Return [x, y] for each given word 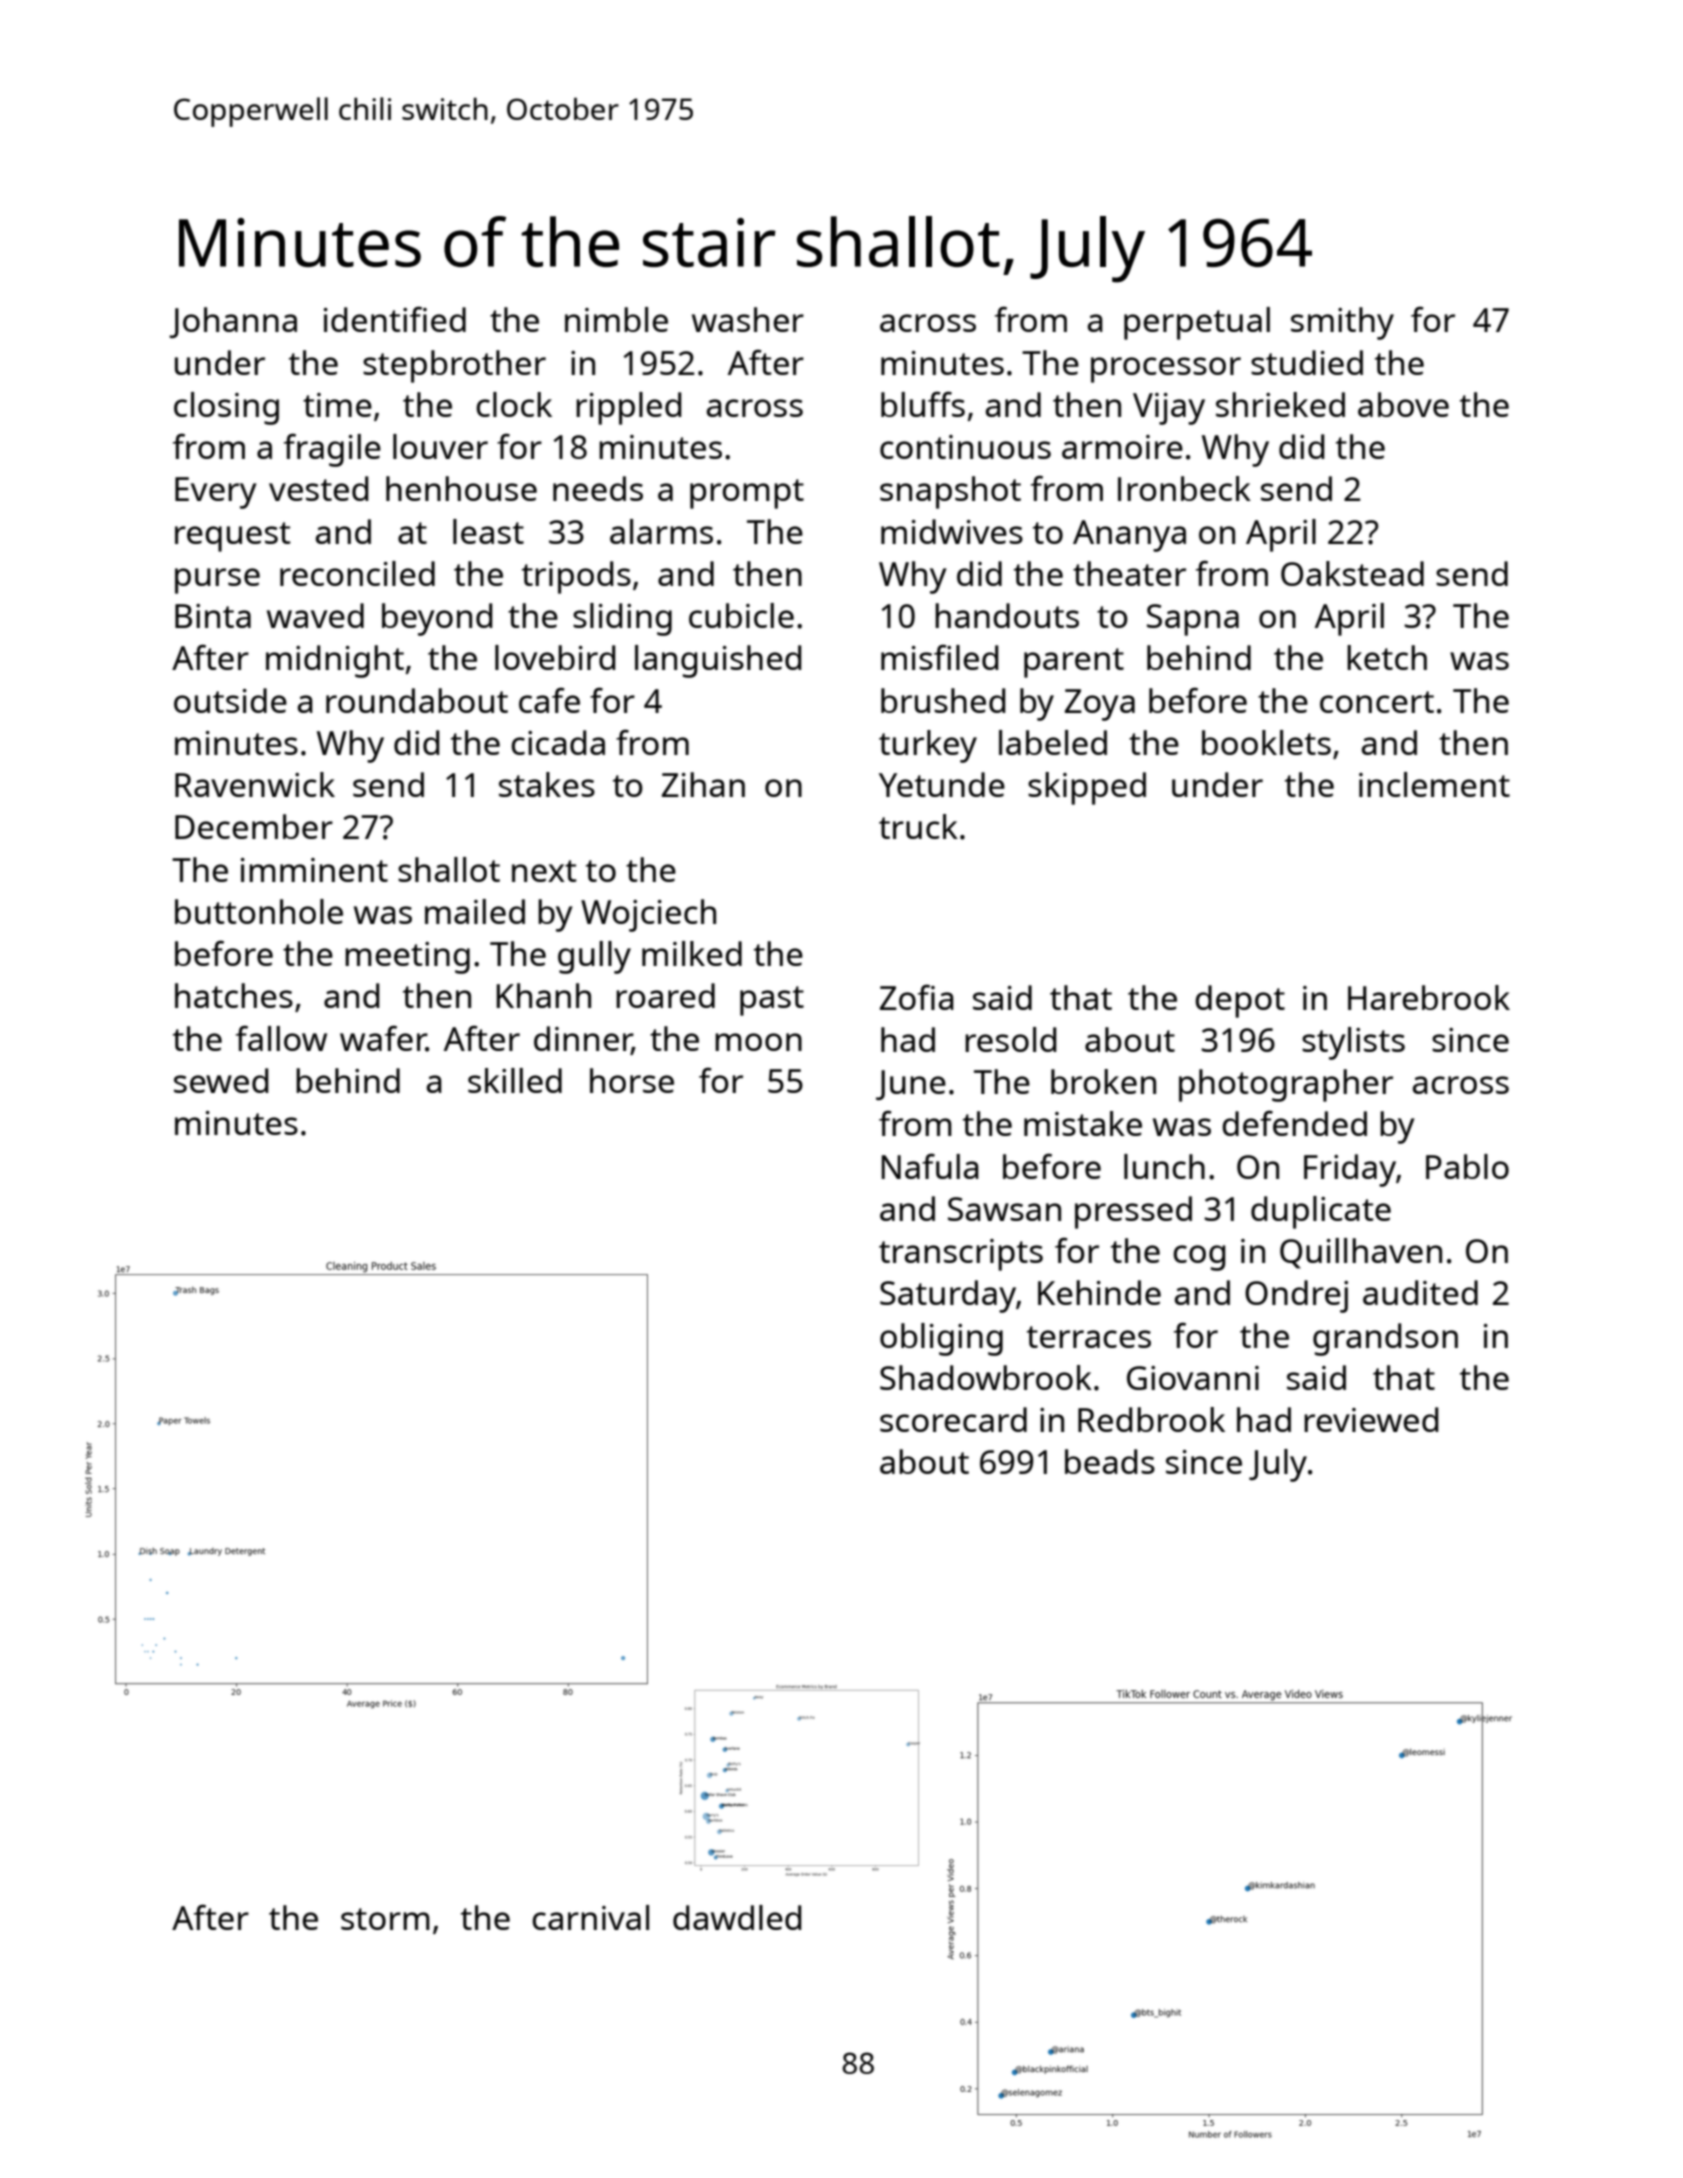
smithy [1342, 323]
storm [385, 1919]
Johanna [233, 322]
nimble [616, 319]
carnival [590, 1917]
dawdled [737, 1917]
